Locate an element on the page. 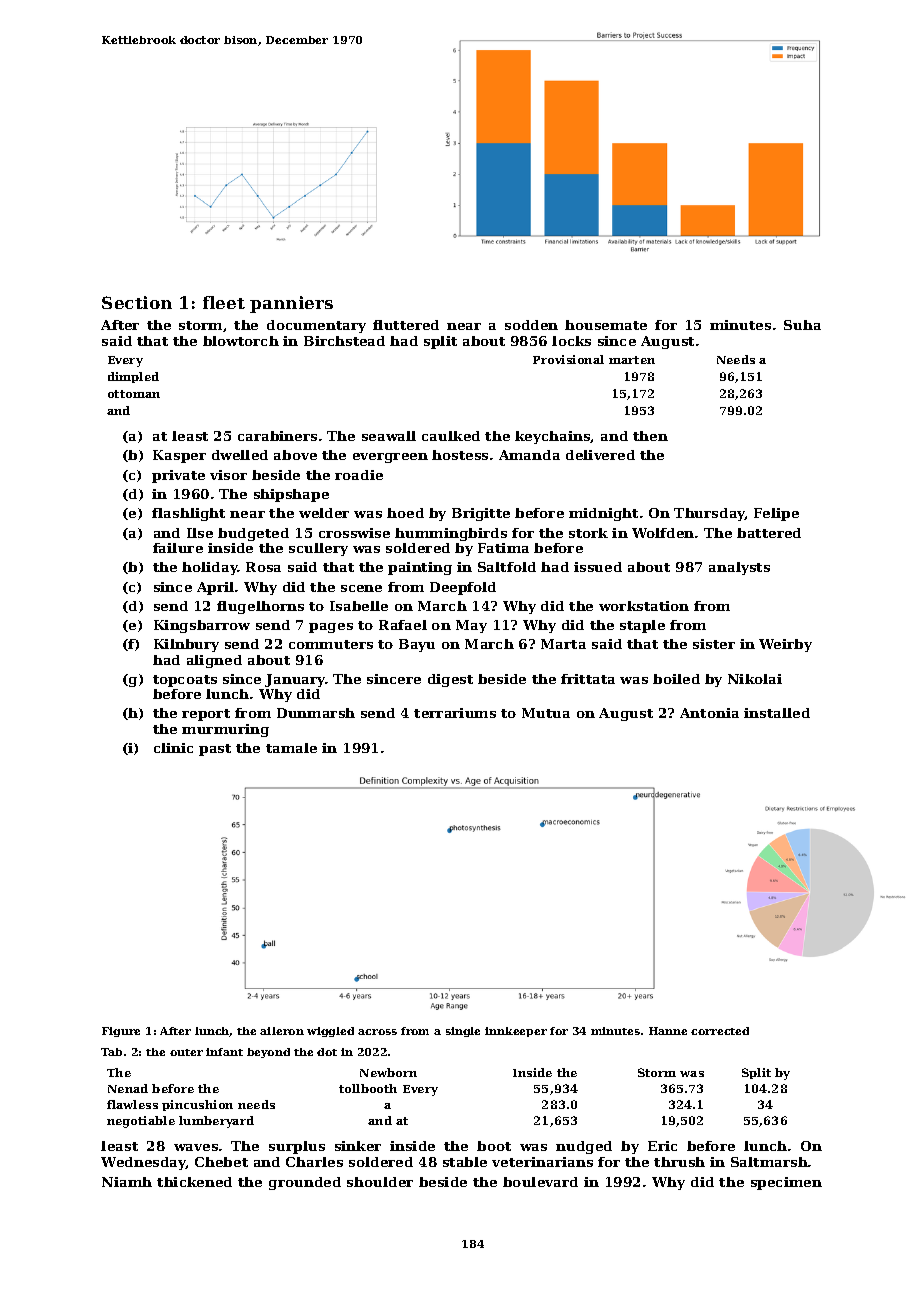 The image size is (924, 1308). caulked is located at coordinates (451, 436).
